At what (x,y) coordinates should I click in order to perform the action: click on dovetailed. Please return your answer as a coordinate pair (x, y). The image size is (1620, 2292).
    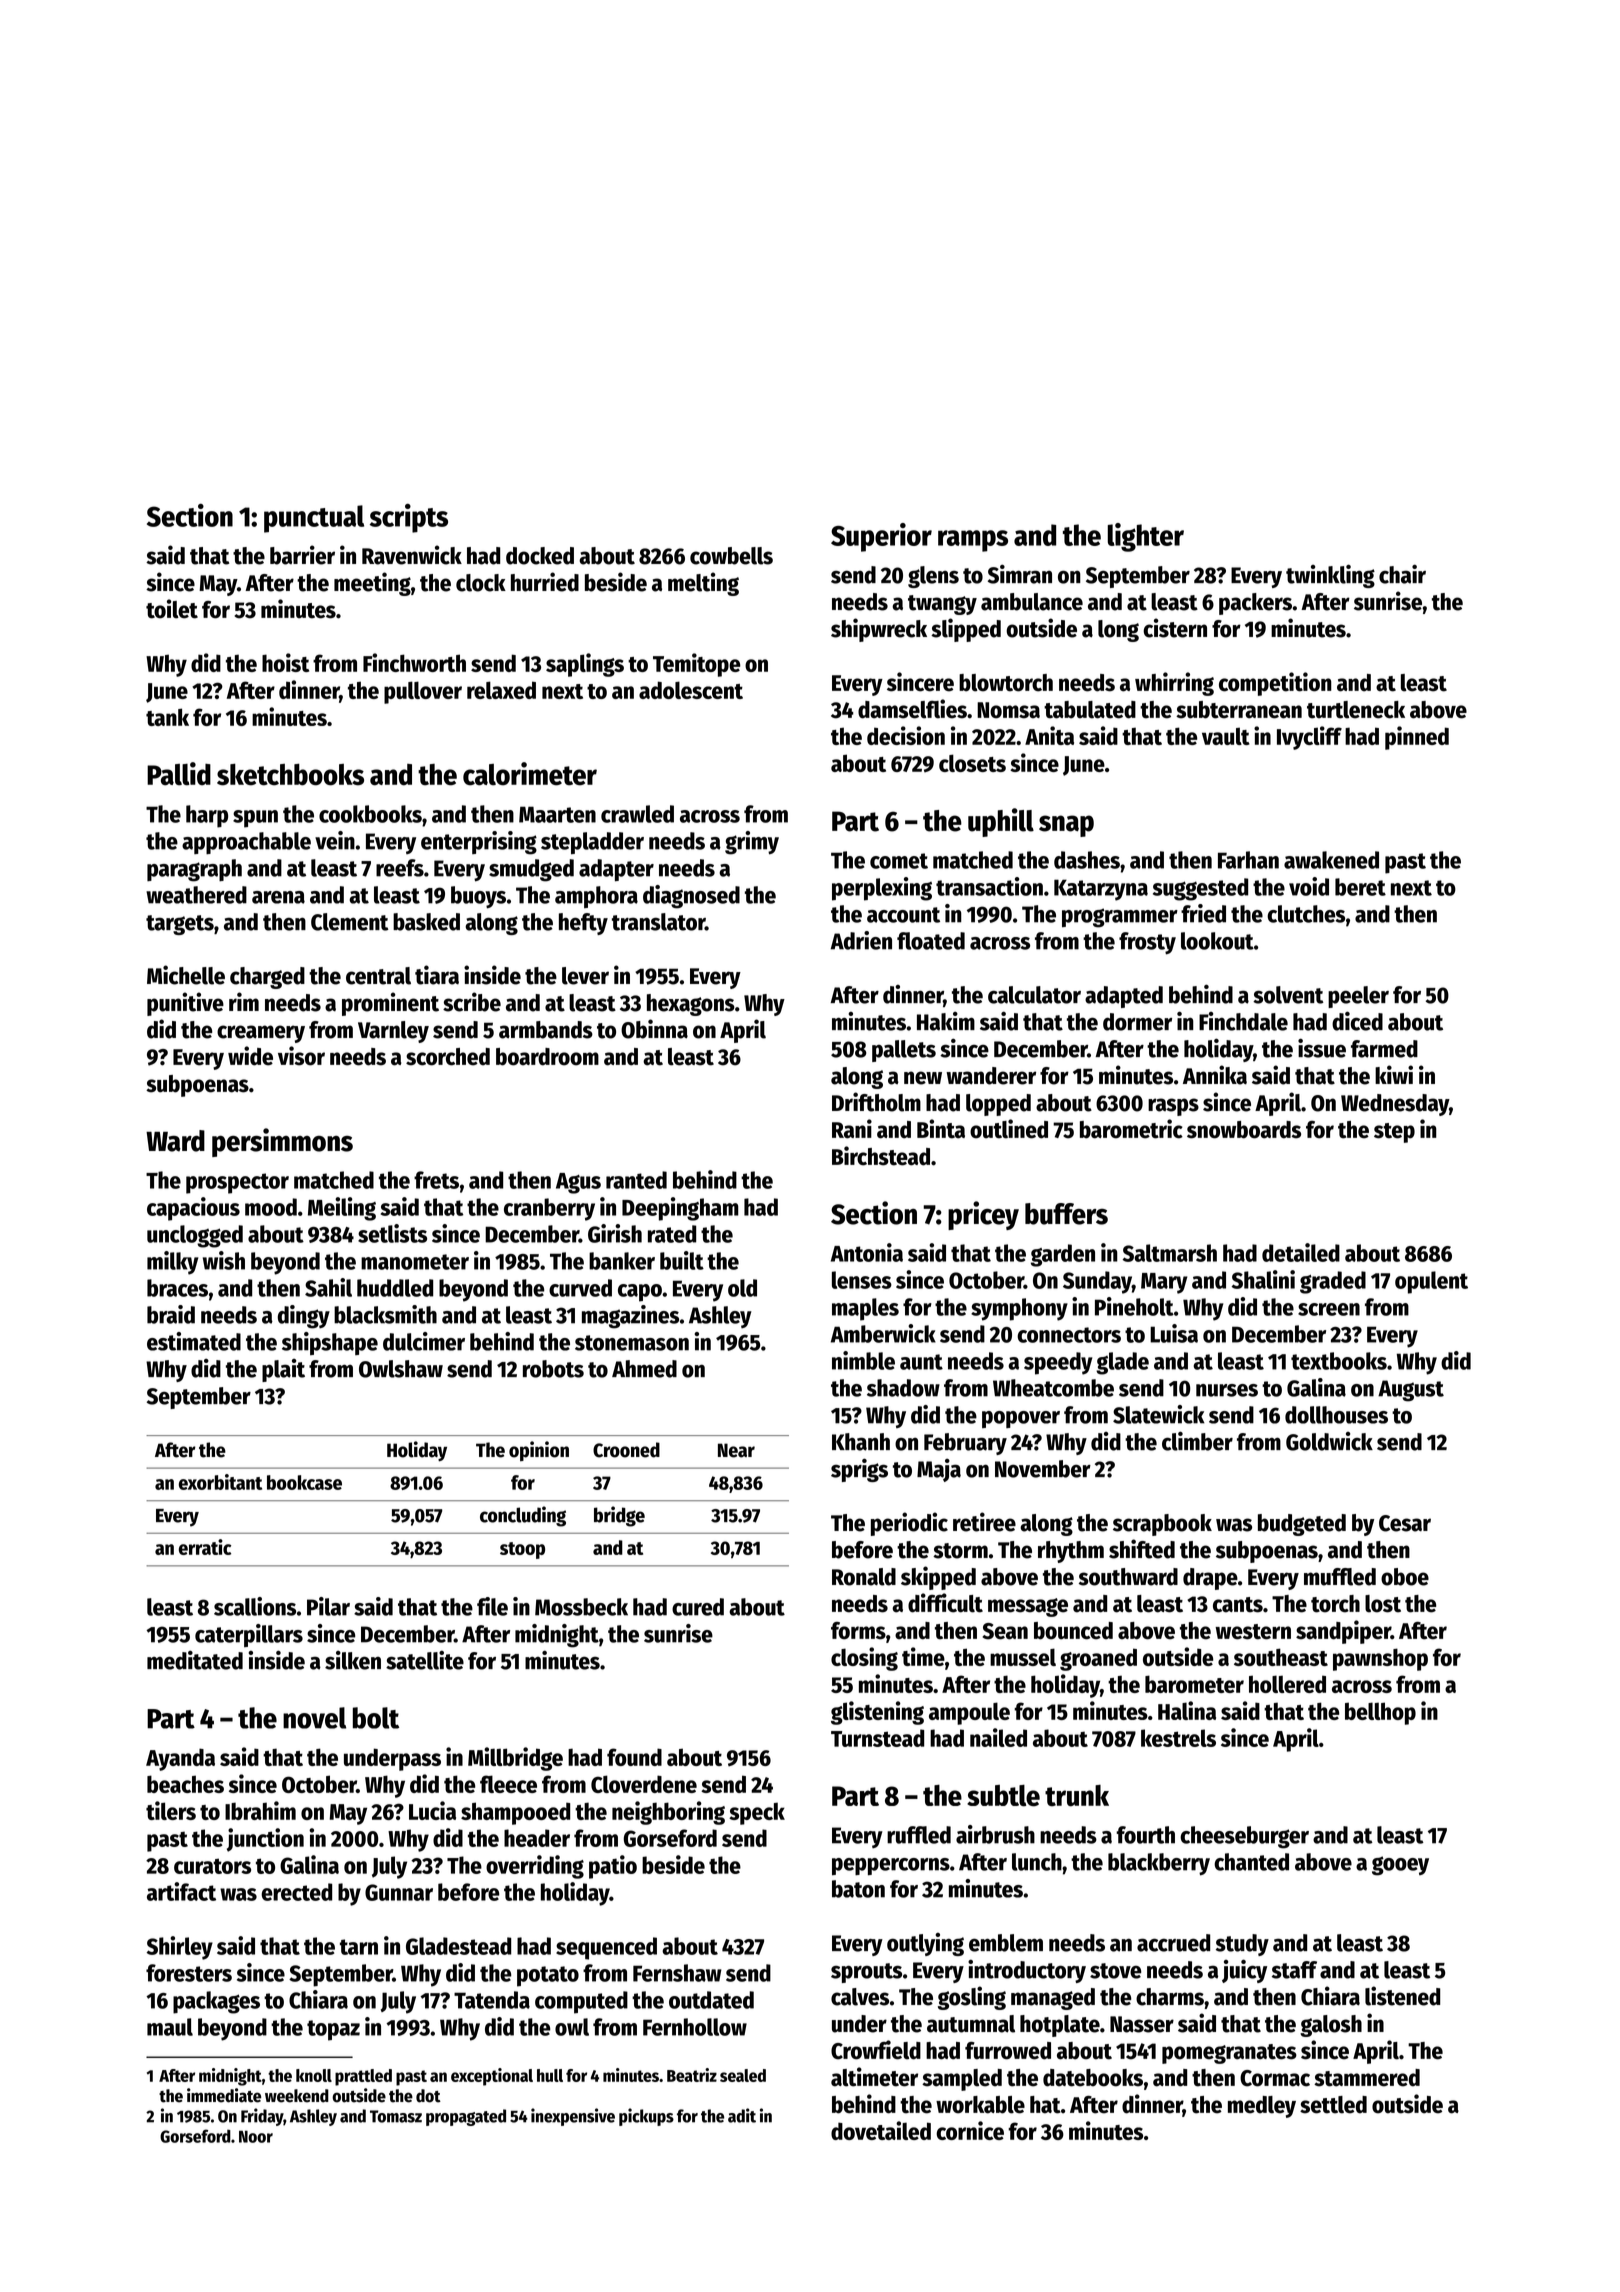
    Looking at the image, I should click on (881, 2130).
